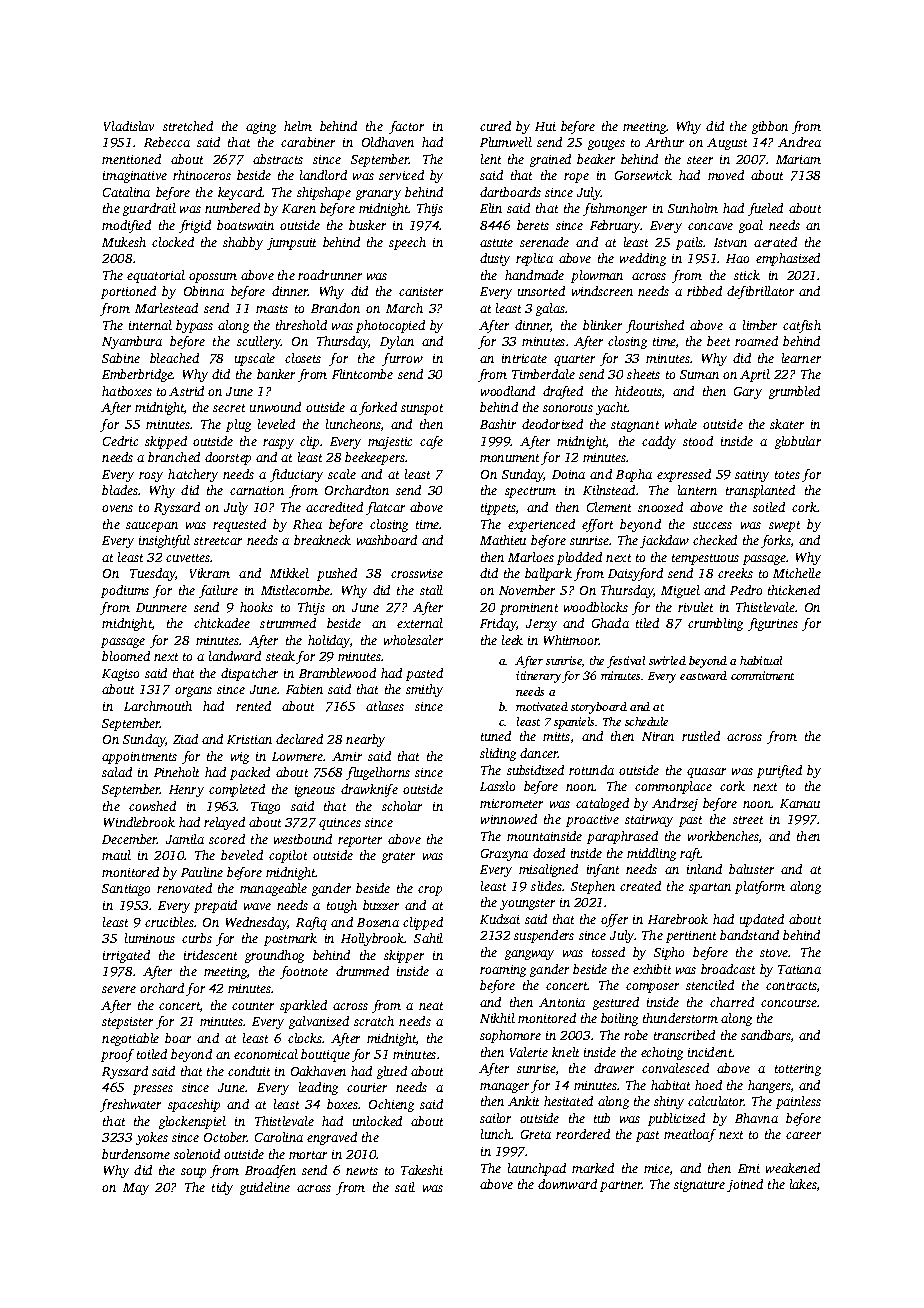  I want to click on gibbon, so click(770, 127).
